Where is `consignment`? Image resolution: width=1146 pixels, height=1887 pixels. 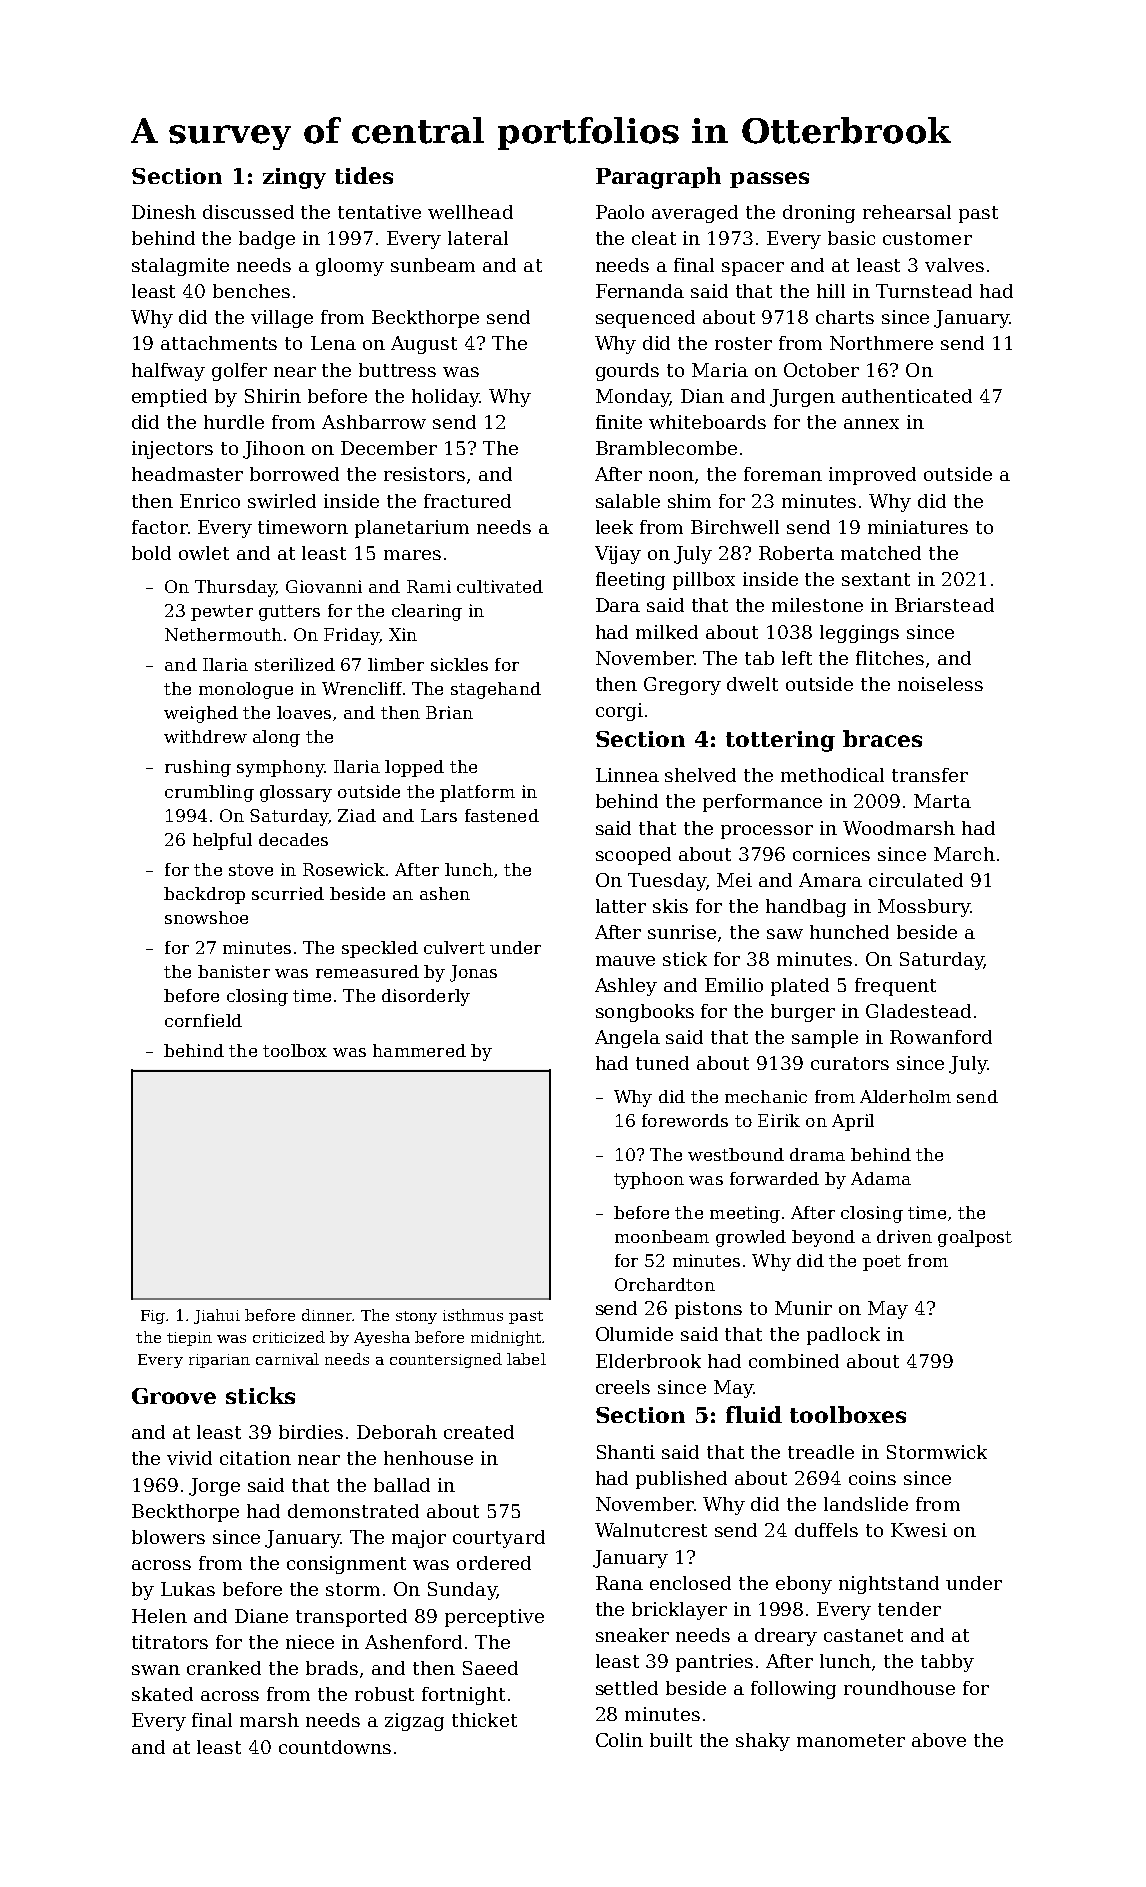 consignment is located at coordinates (346, 1565).
